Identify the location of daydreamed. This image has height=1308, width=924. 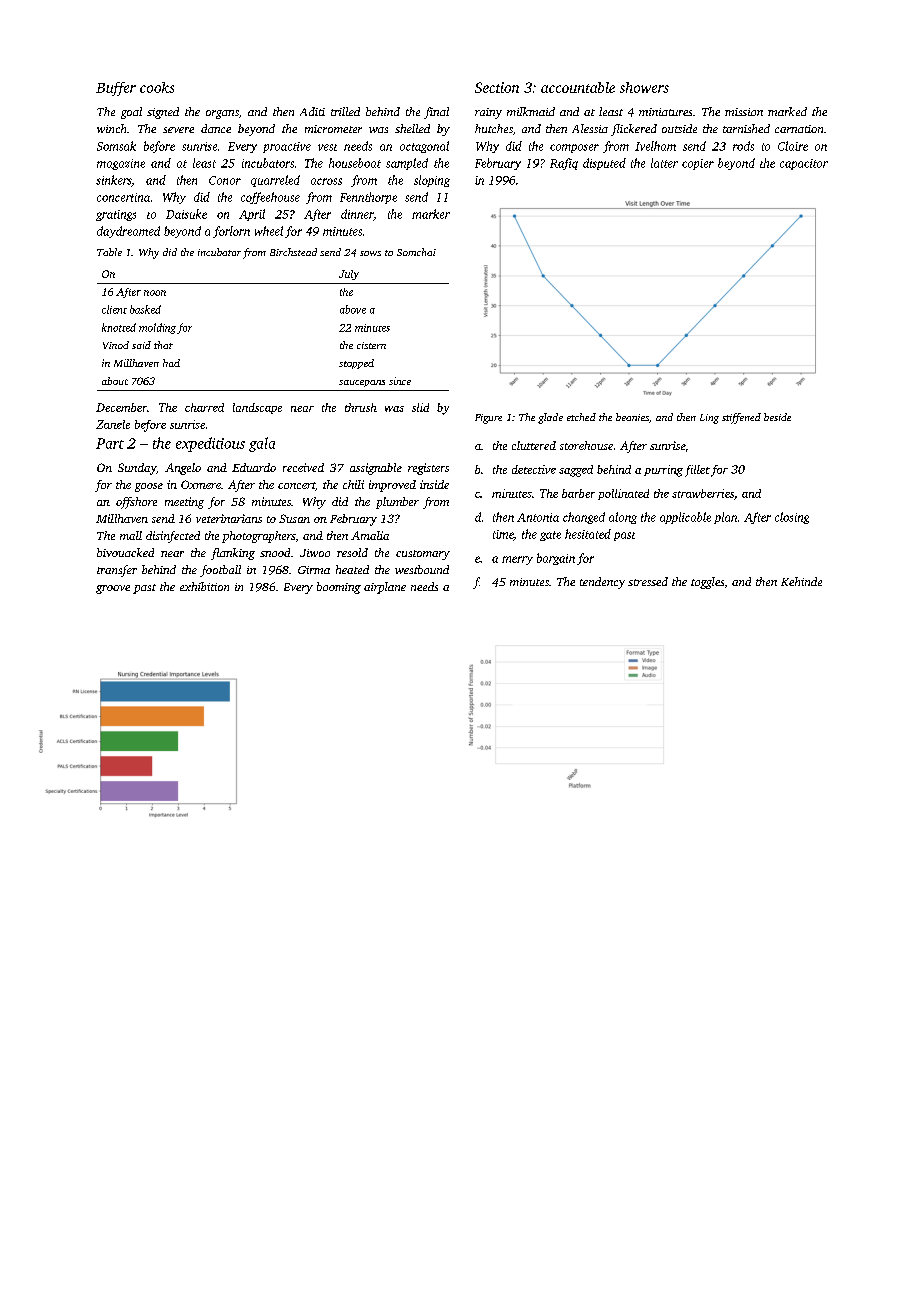
(128, 232).
